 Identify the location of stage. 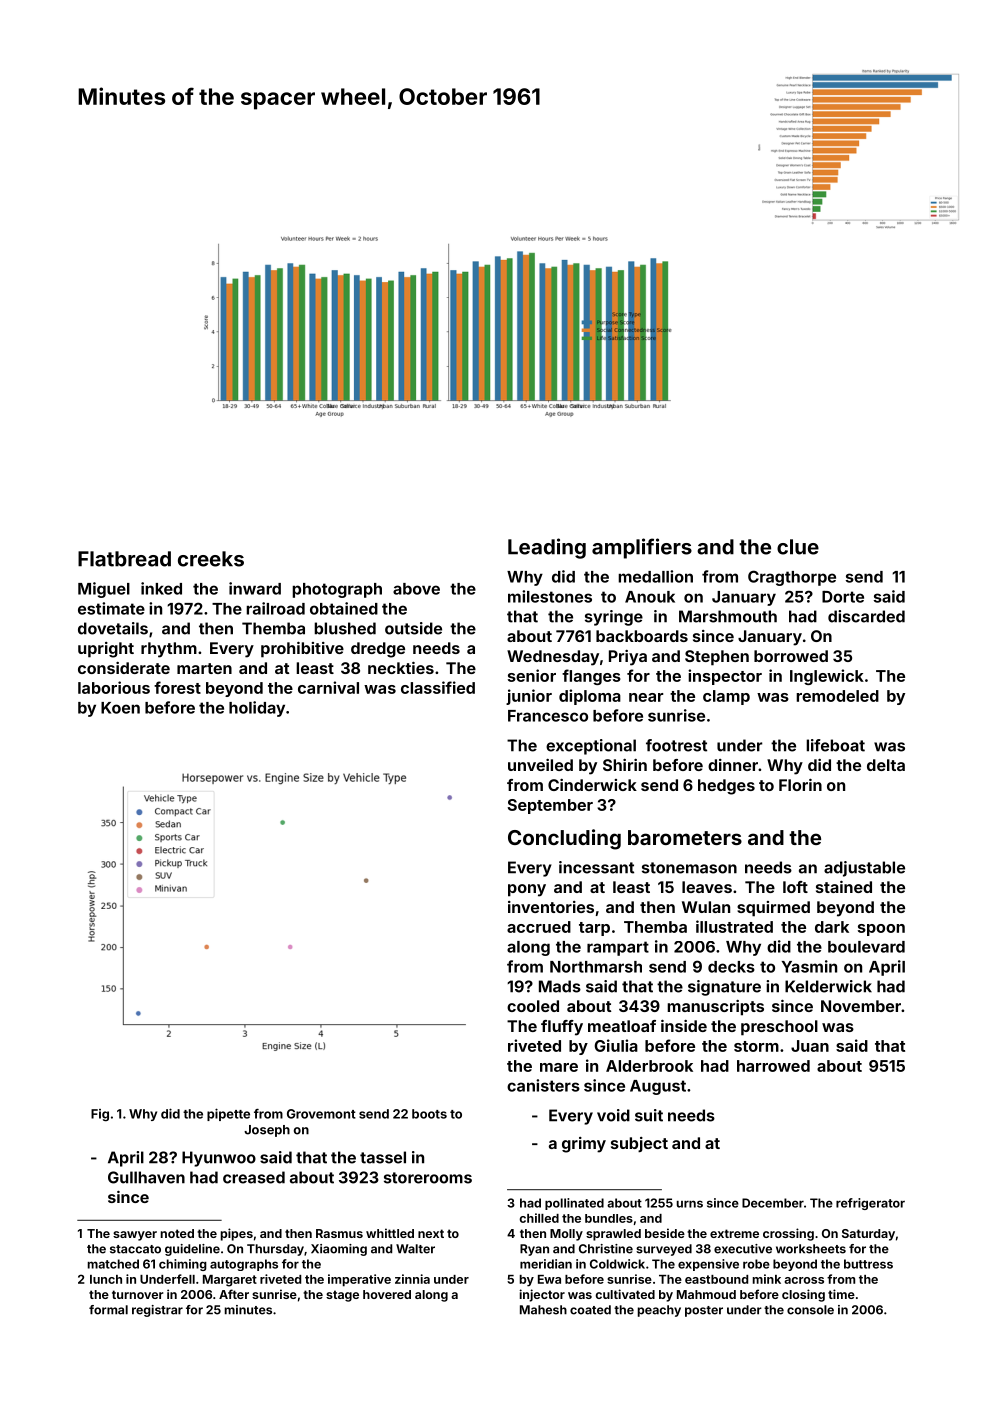
(342, 1296).
